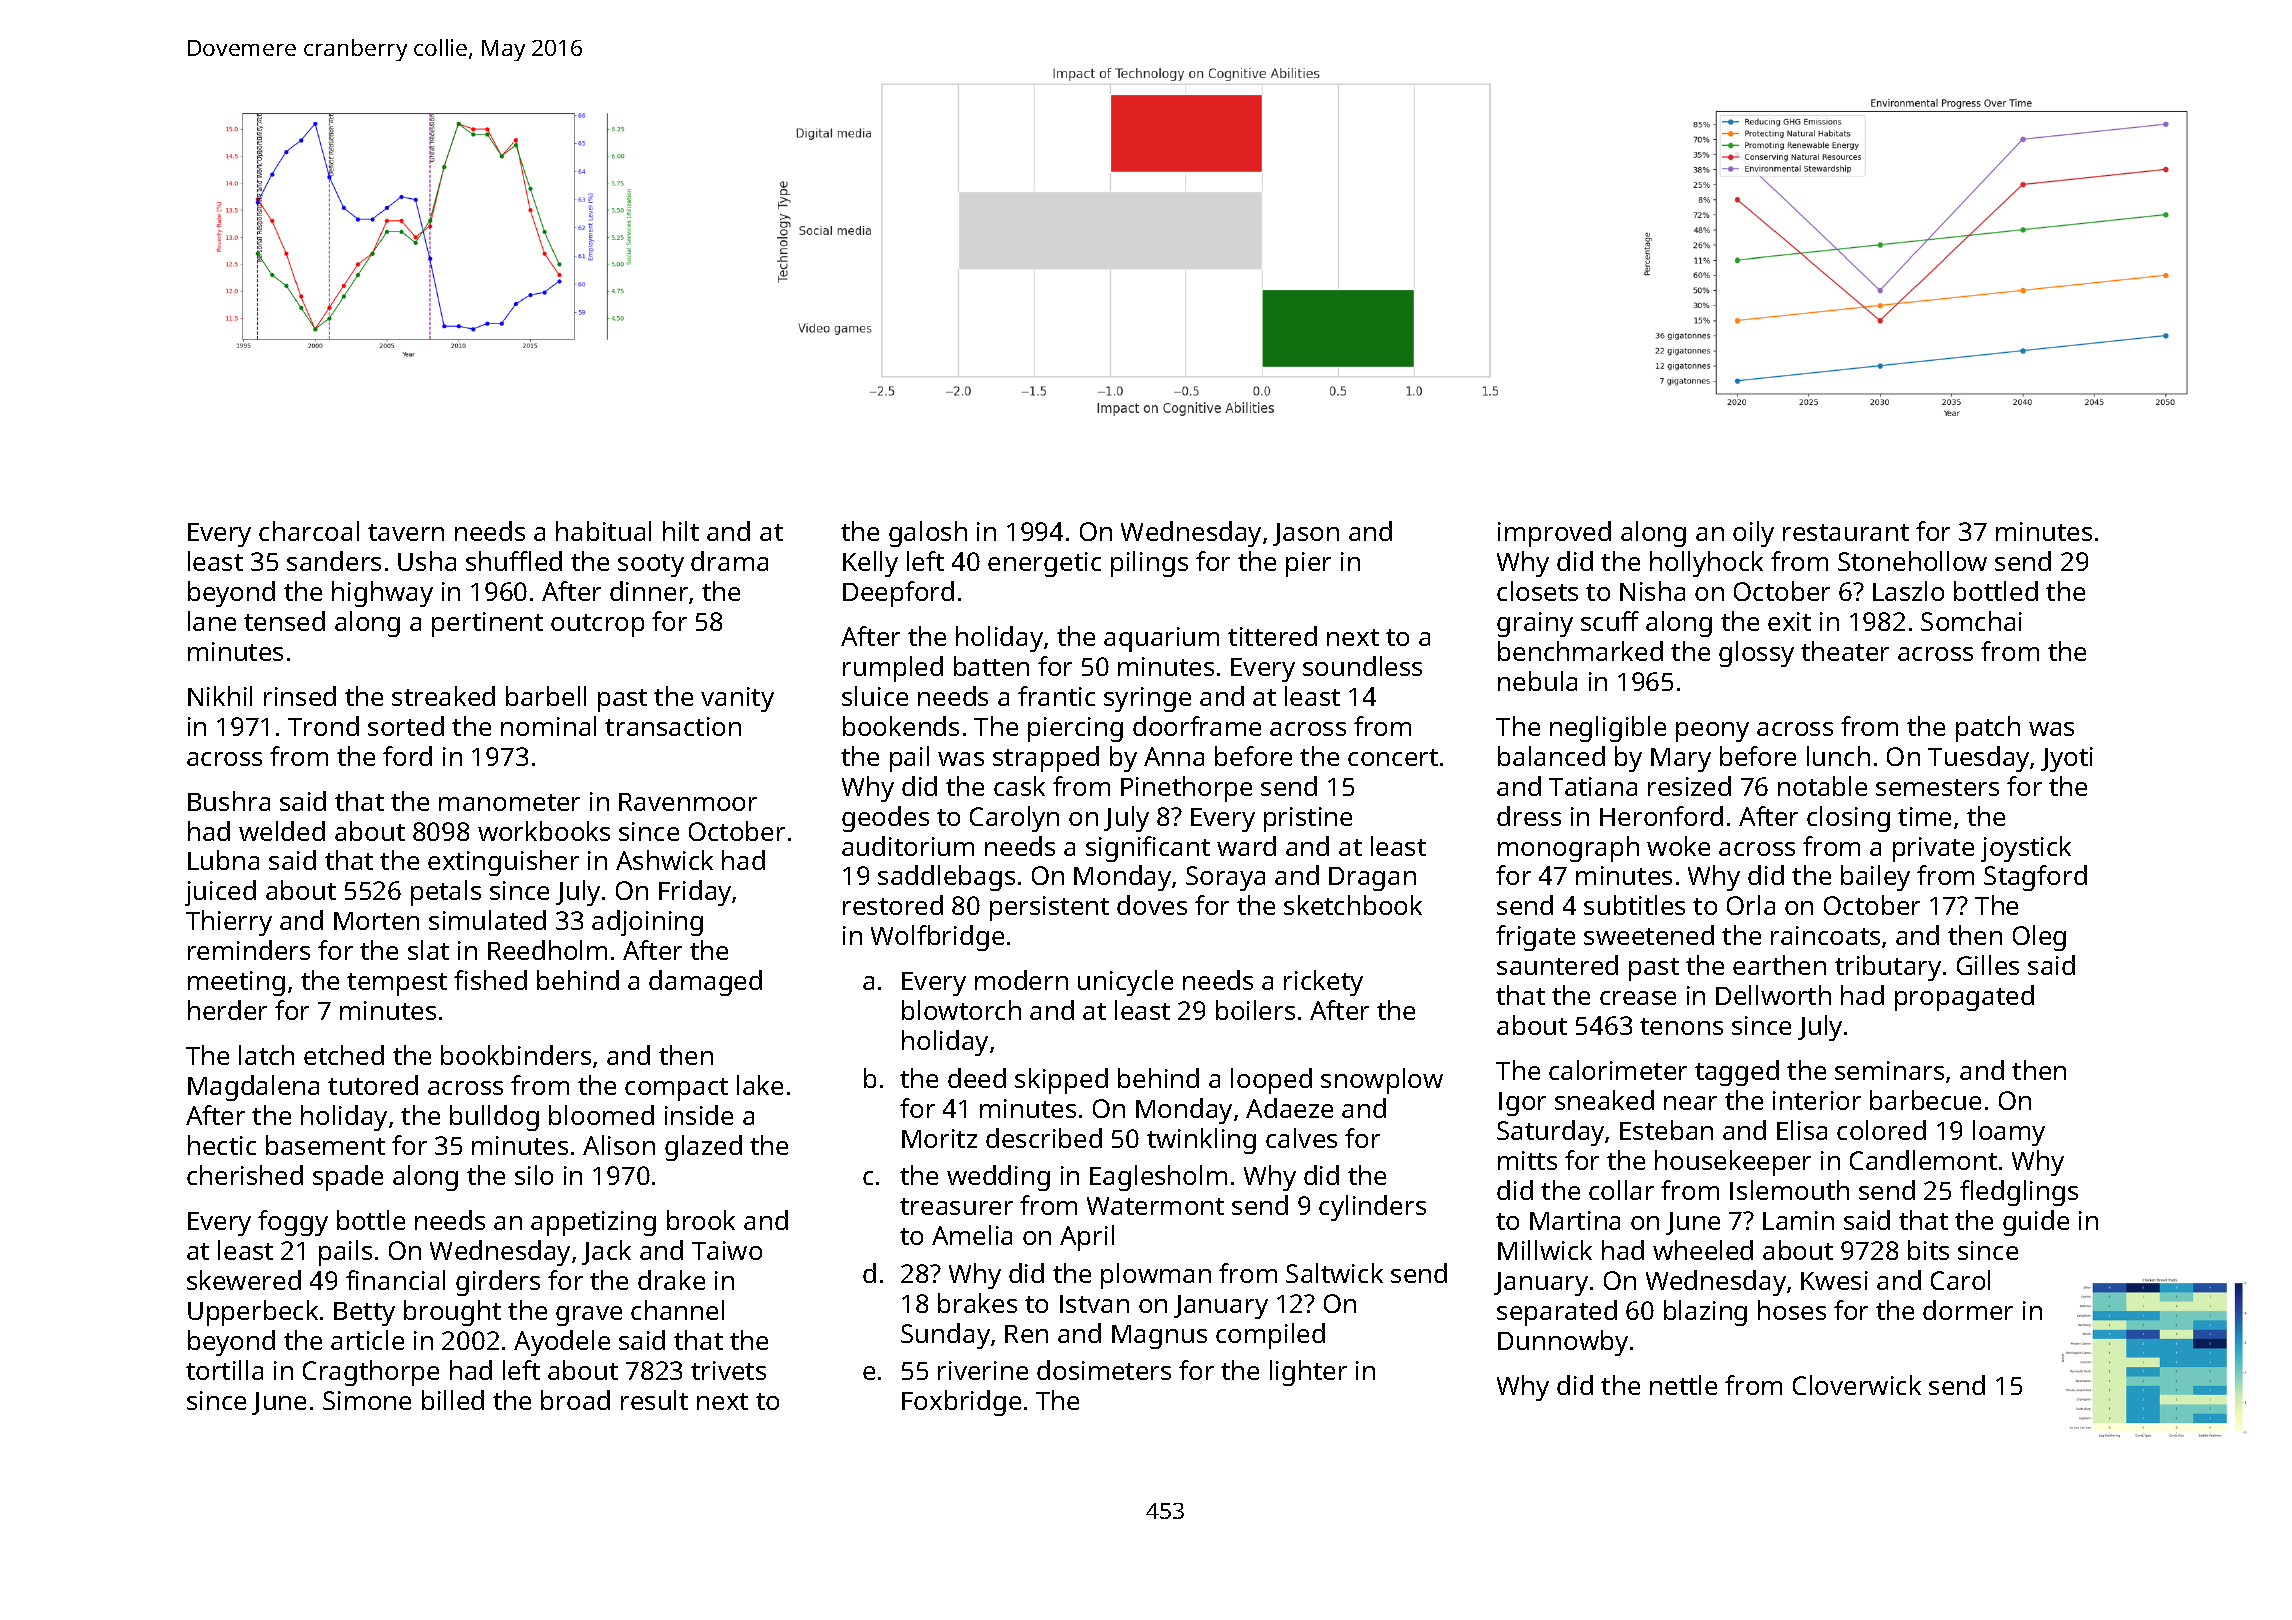 This screenshot has width=2292, height=1620. I want to click on Somchai, so click(1971, 621).
